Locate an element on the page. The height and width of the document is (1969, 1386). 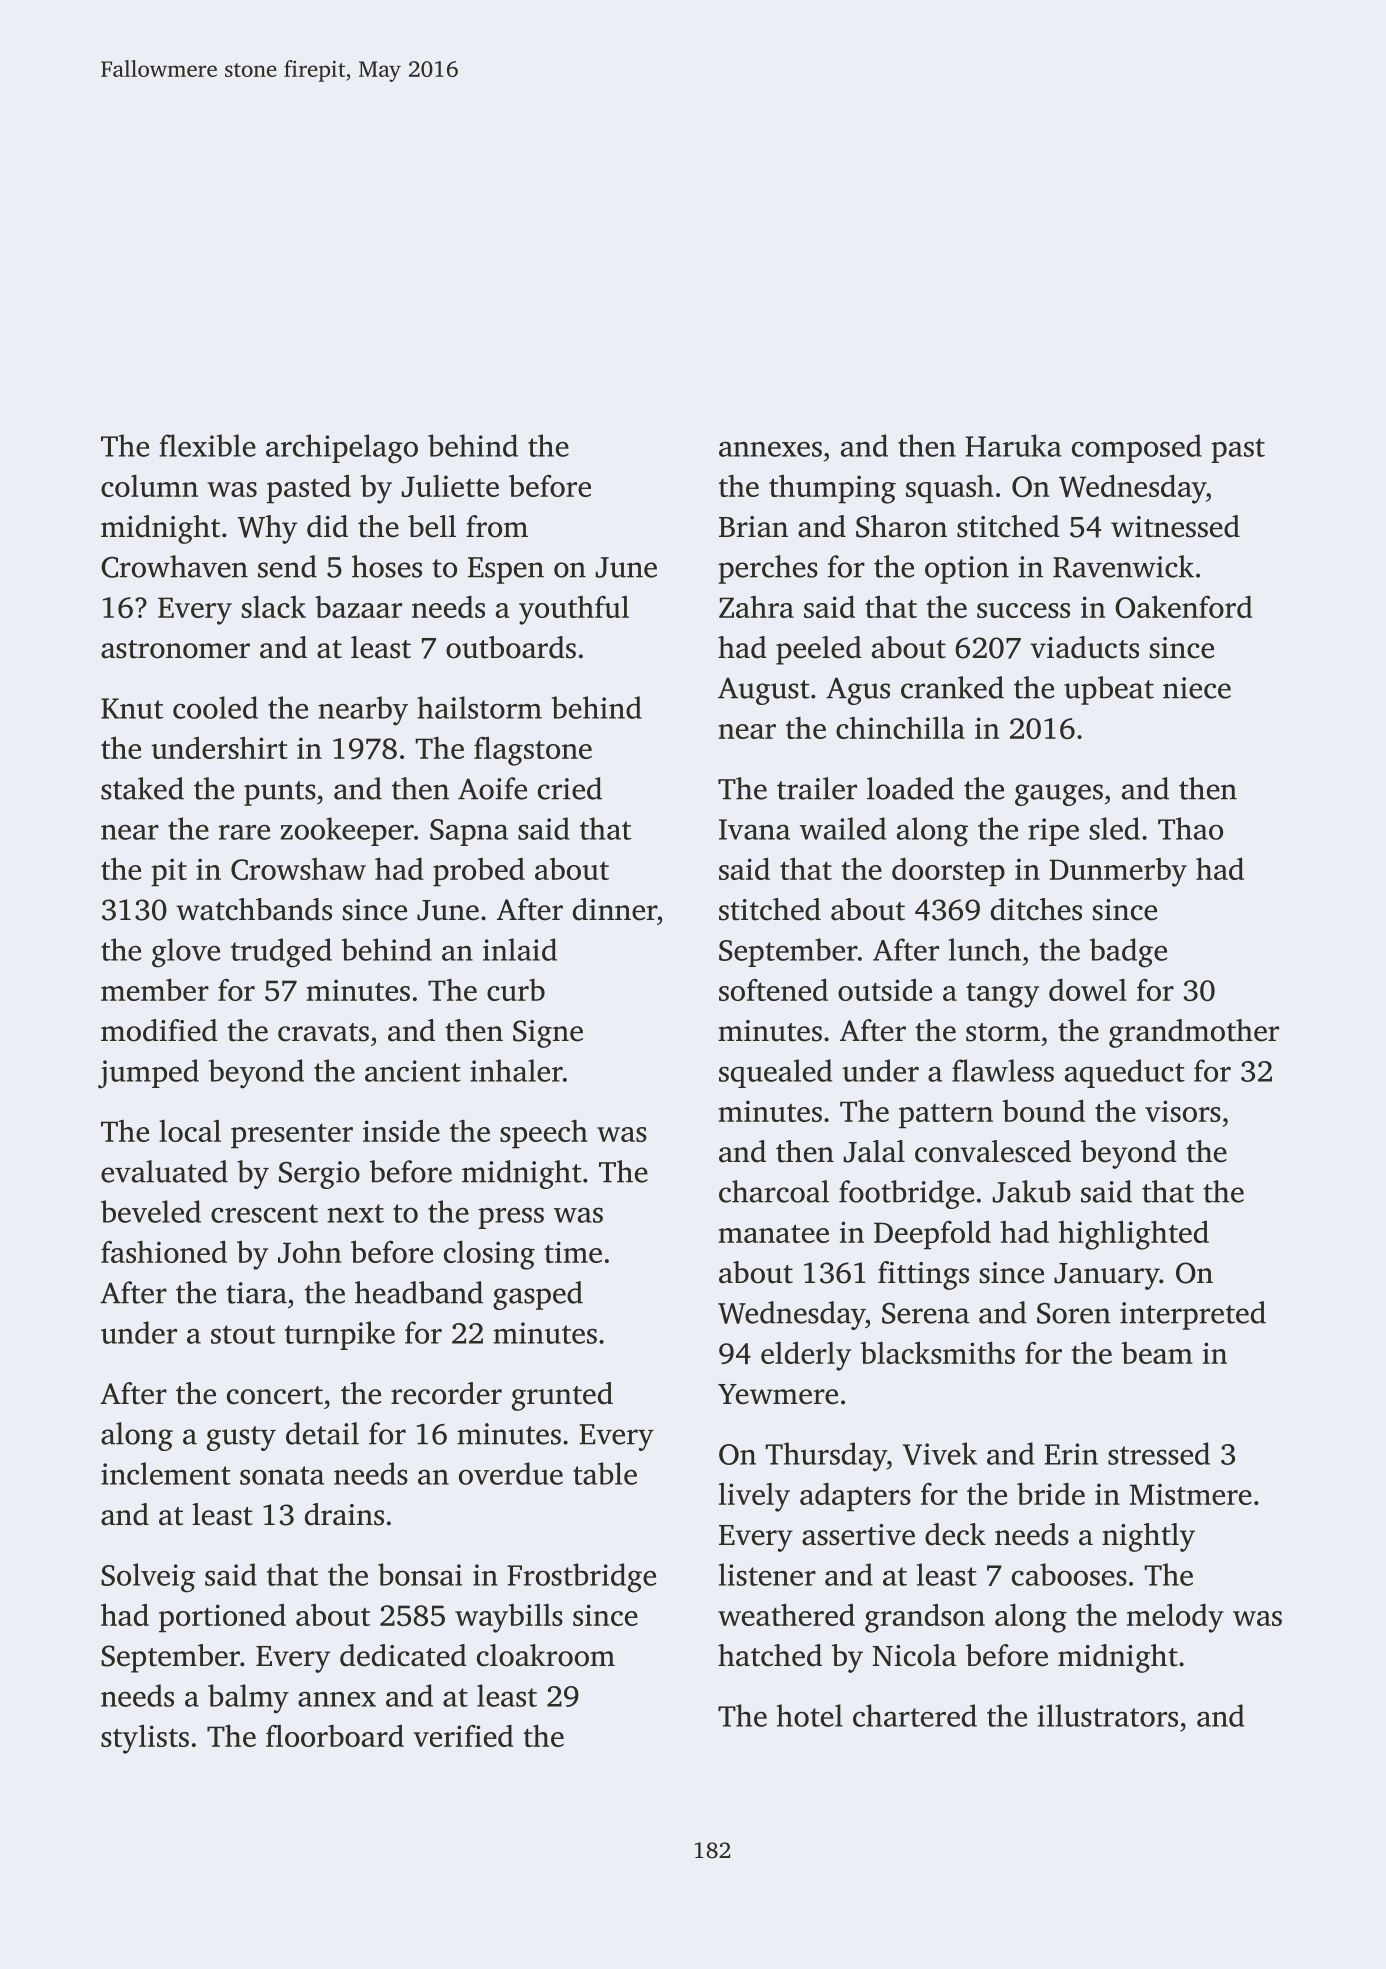
lively is located at coordinates (754, 1497).
